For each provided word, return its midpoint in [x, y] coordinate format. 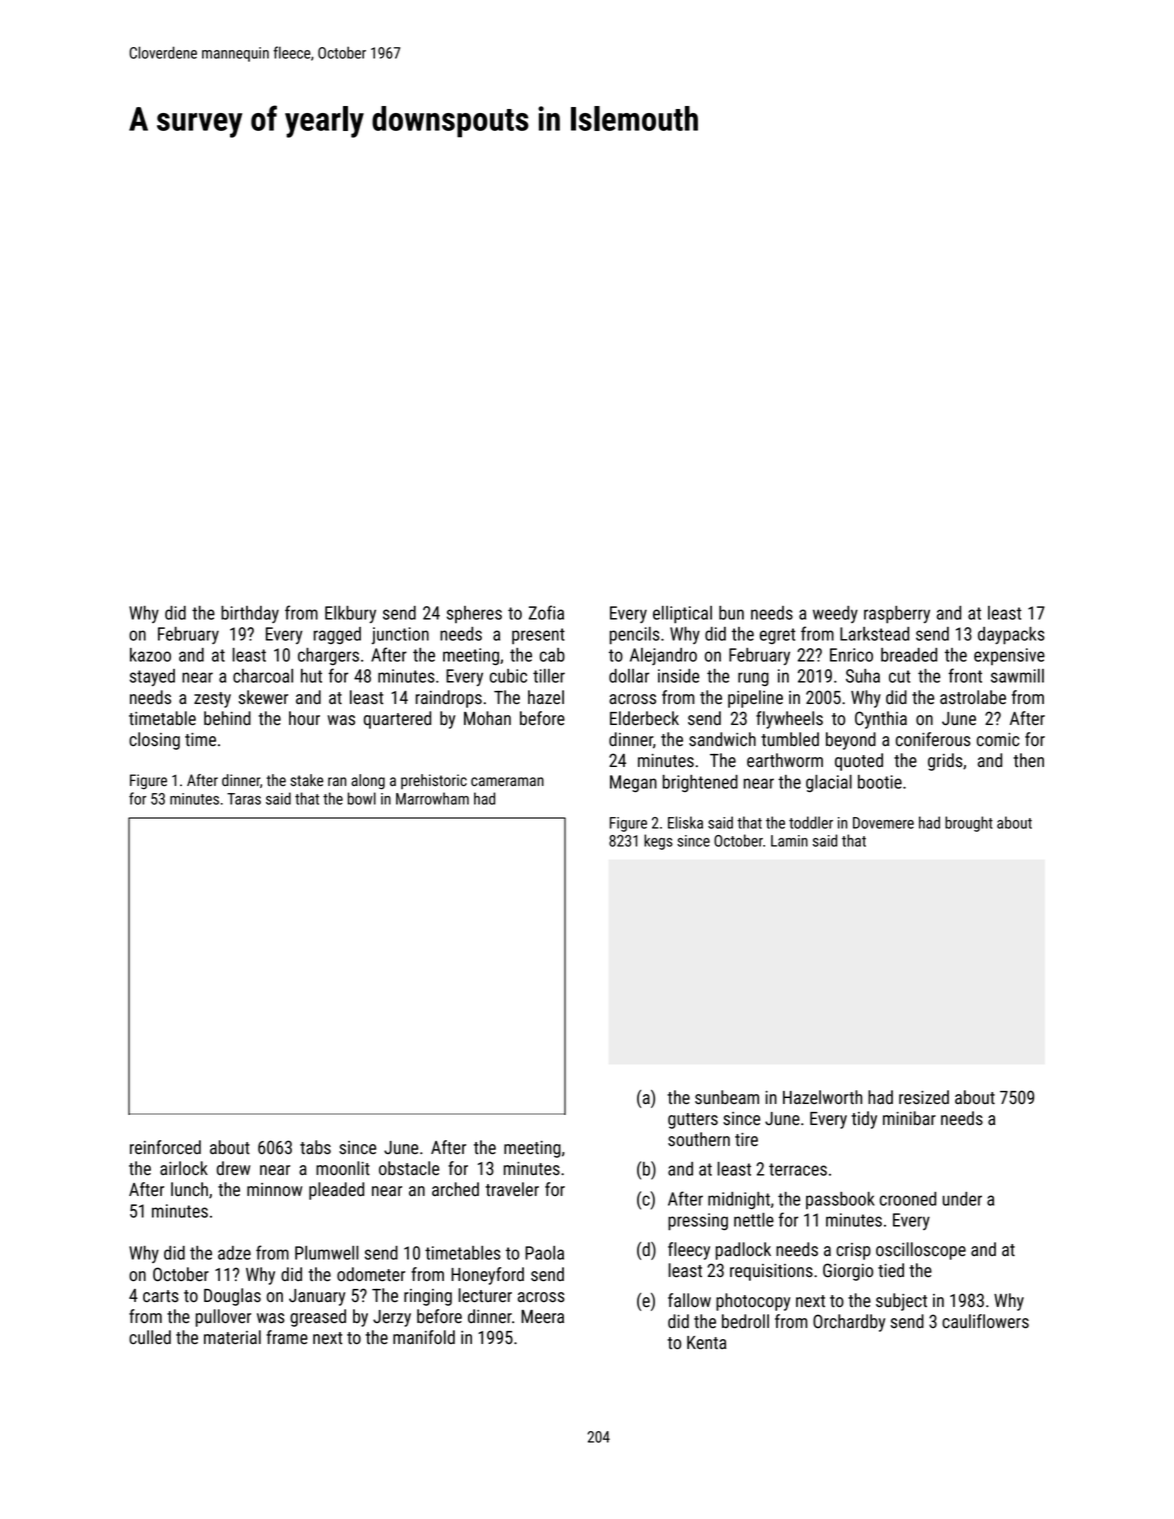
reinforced [165, 1147]
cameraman [507, 781]
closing [154, 741]
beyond [851, 741]
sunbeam [727, 1097]
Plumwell [327, 1253]
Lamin [789, 841]
